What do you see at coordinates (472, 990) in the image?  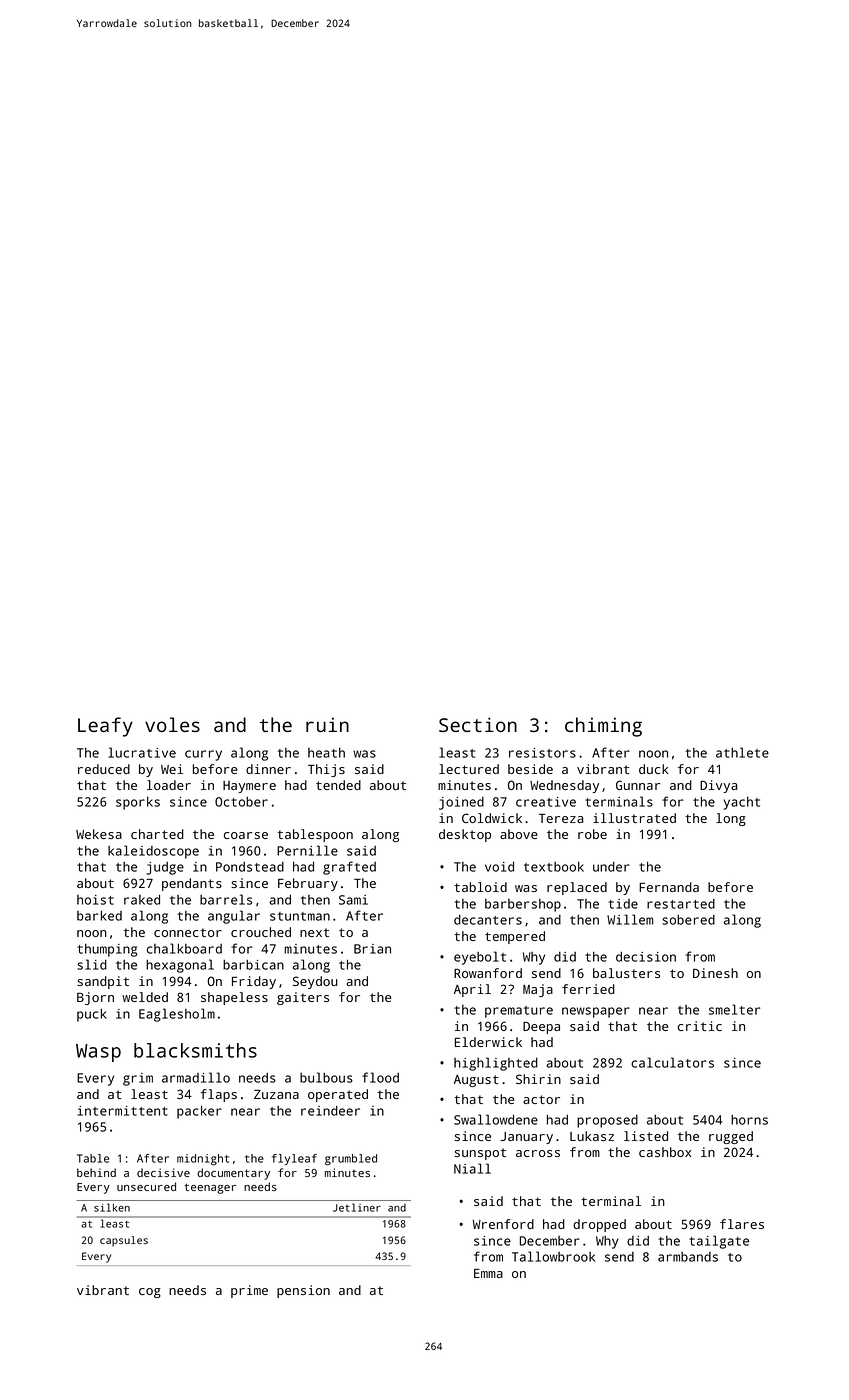 I see `April` at bounding box center [472, 990].
